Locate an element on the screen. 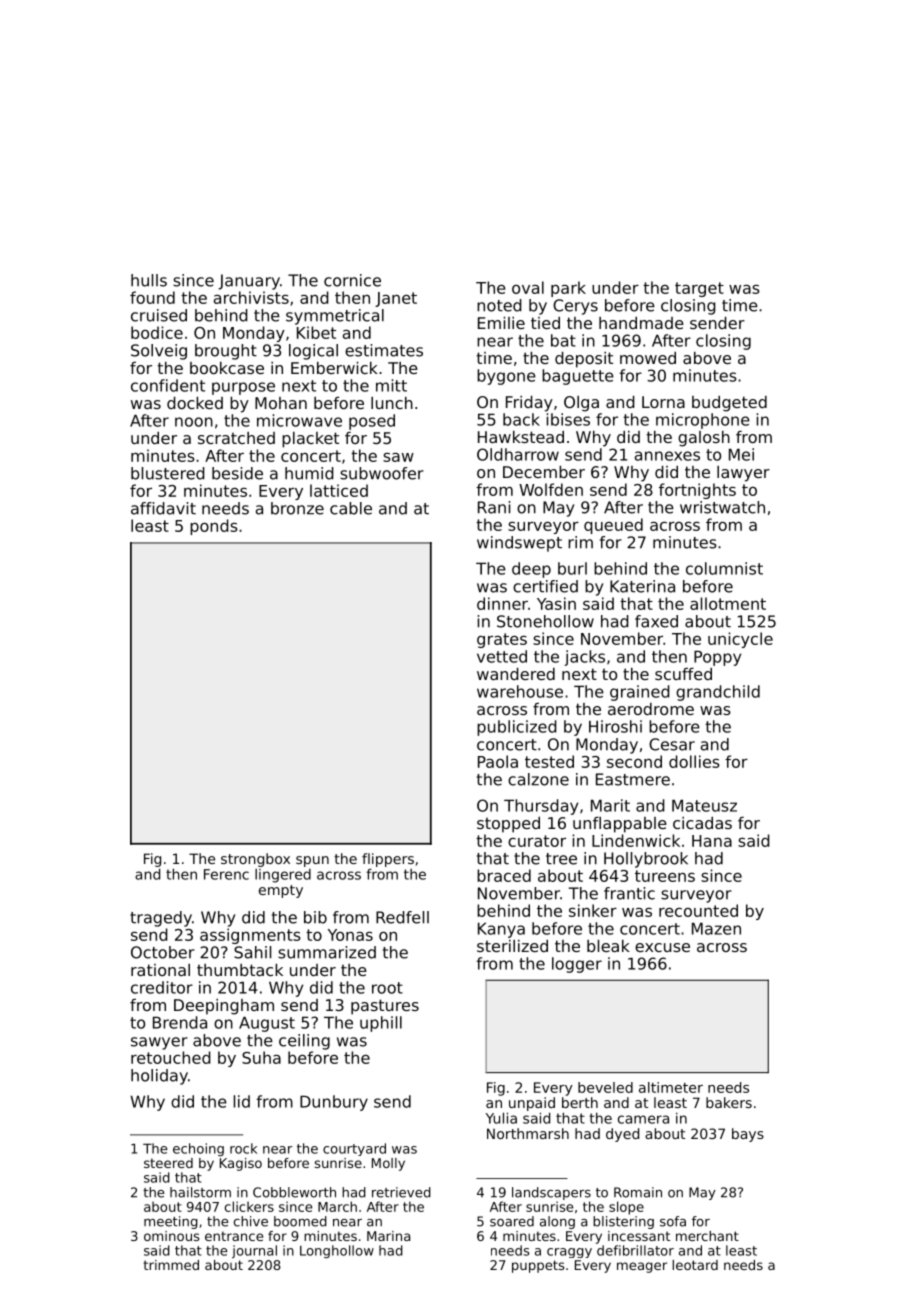 The height and width of the screenshot is (1316, 908). merchant is located at coordinates (707, 1236).
